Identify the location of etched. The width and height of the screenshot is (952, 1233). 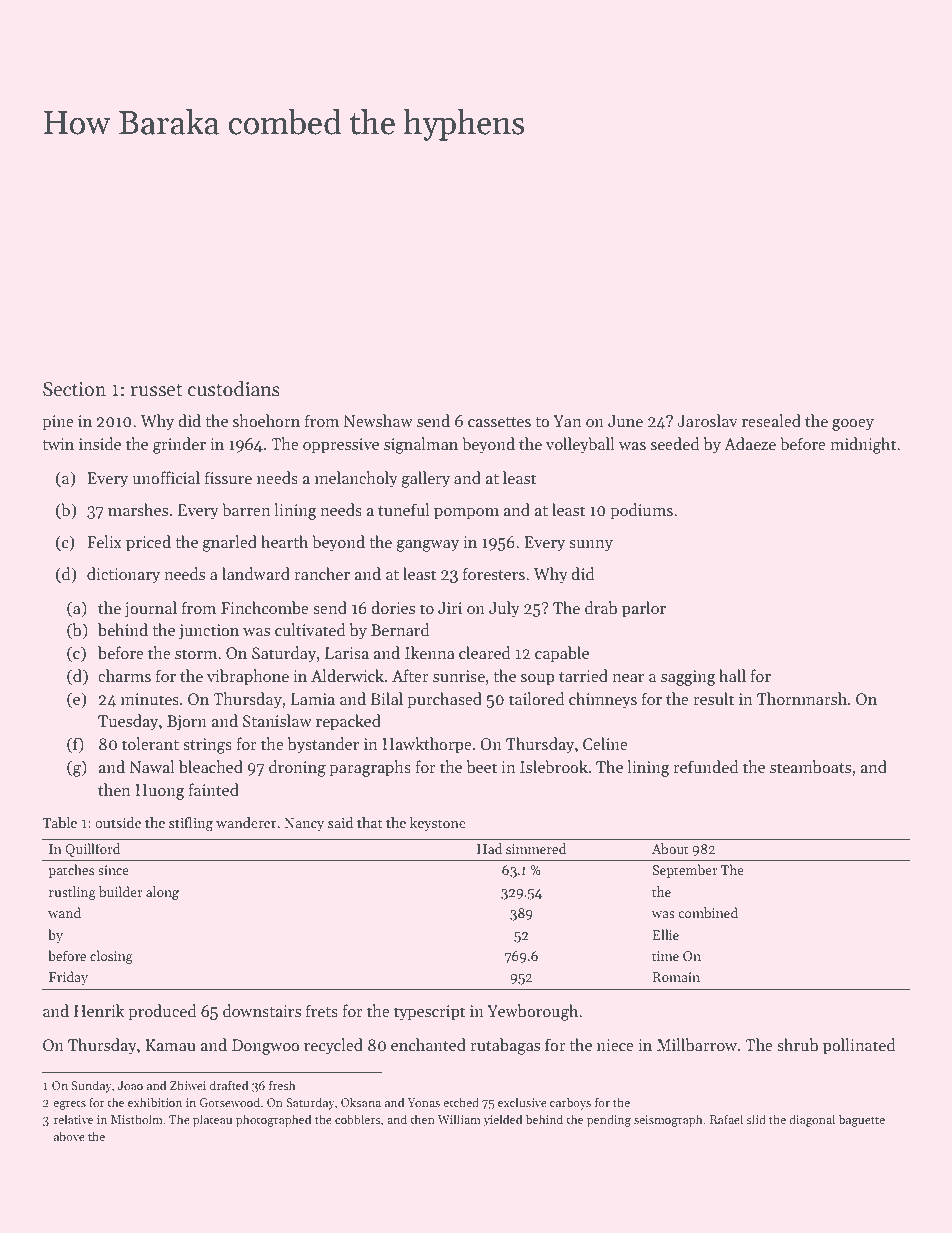
(461, 1102).
